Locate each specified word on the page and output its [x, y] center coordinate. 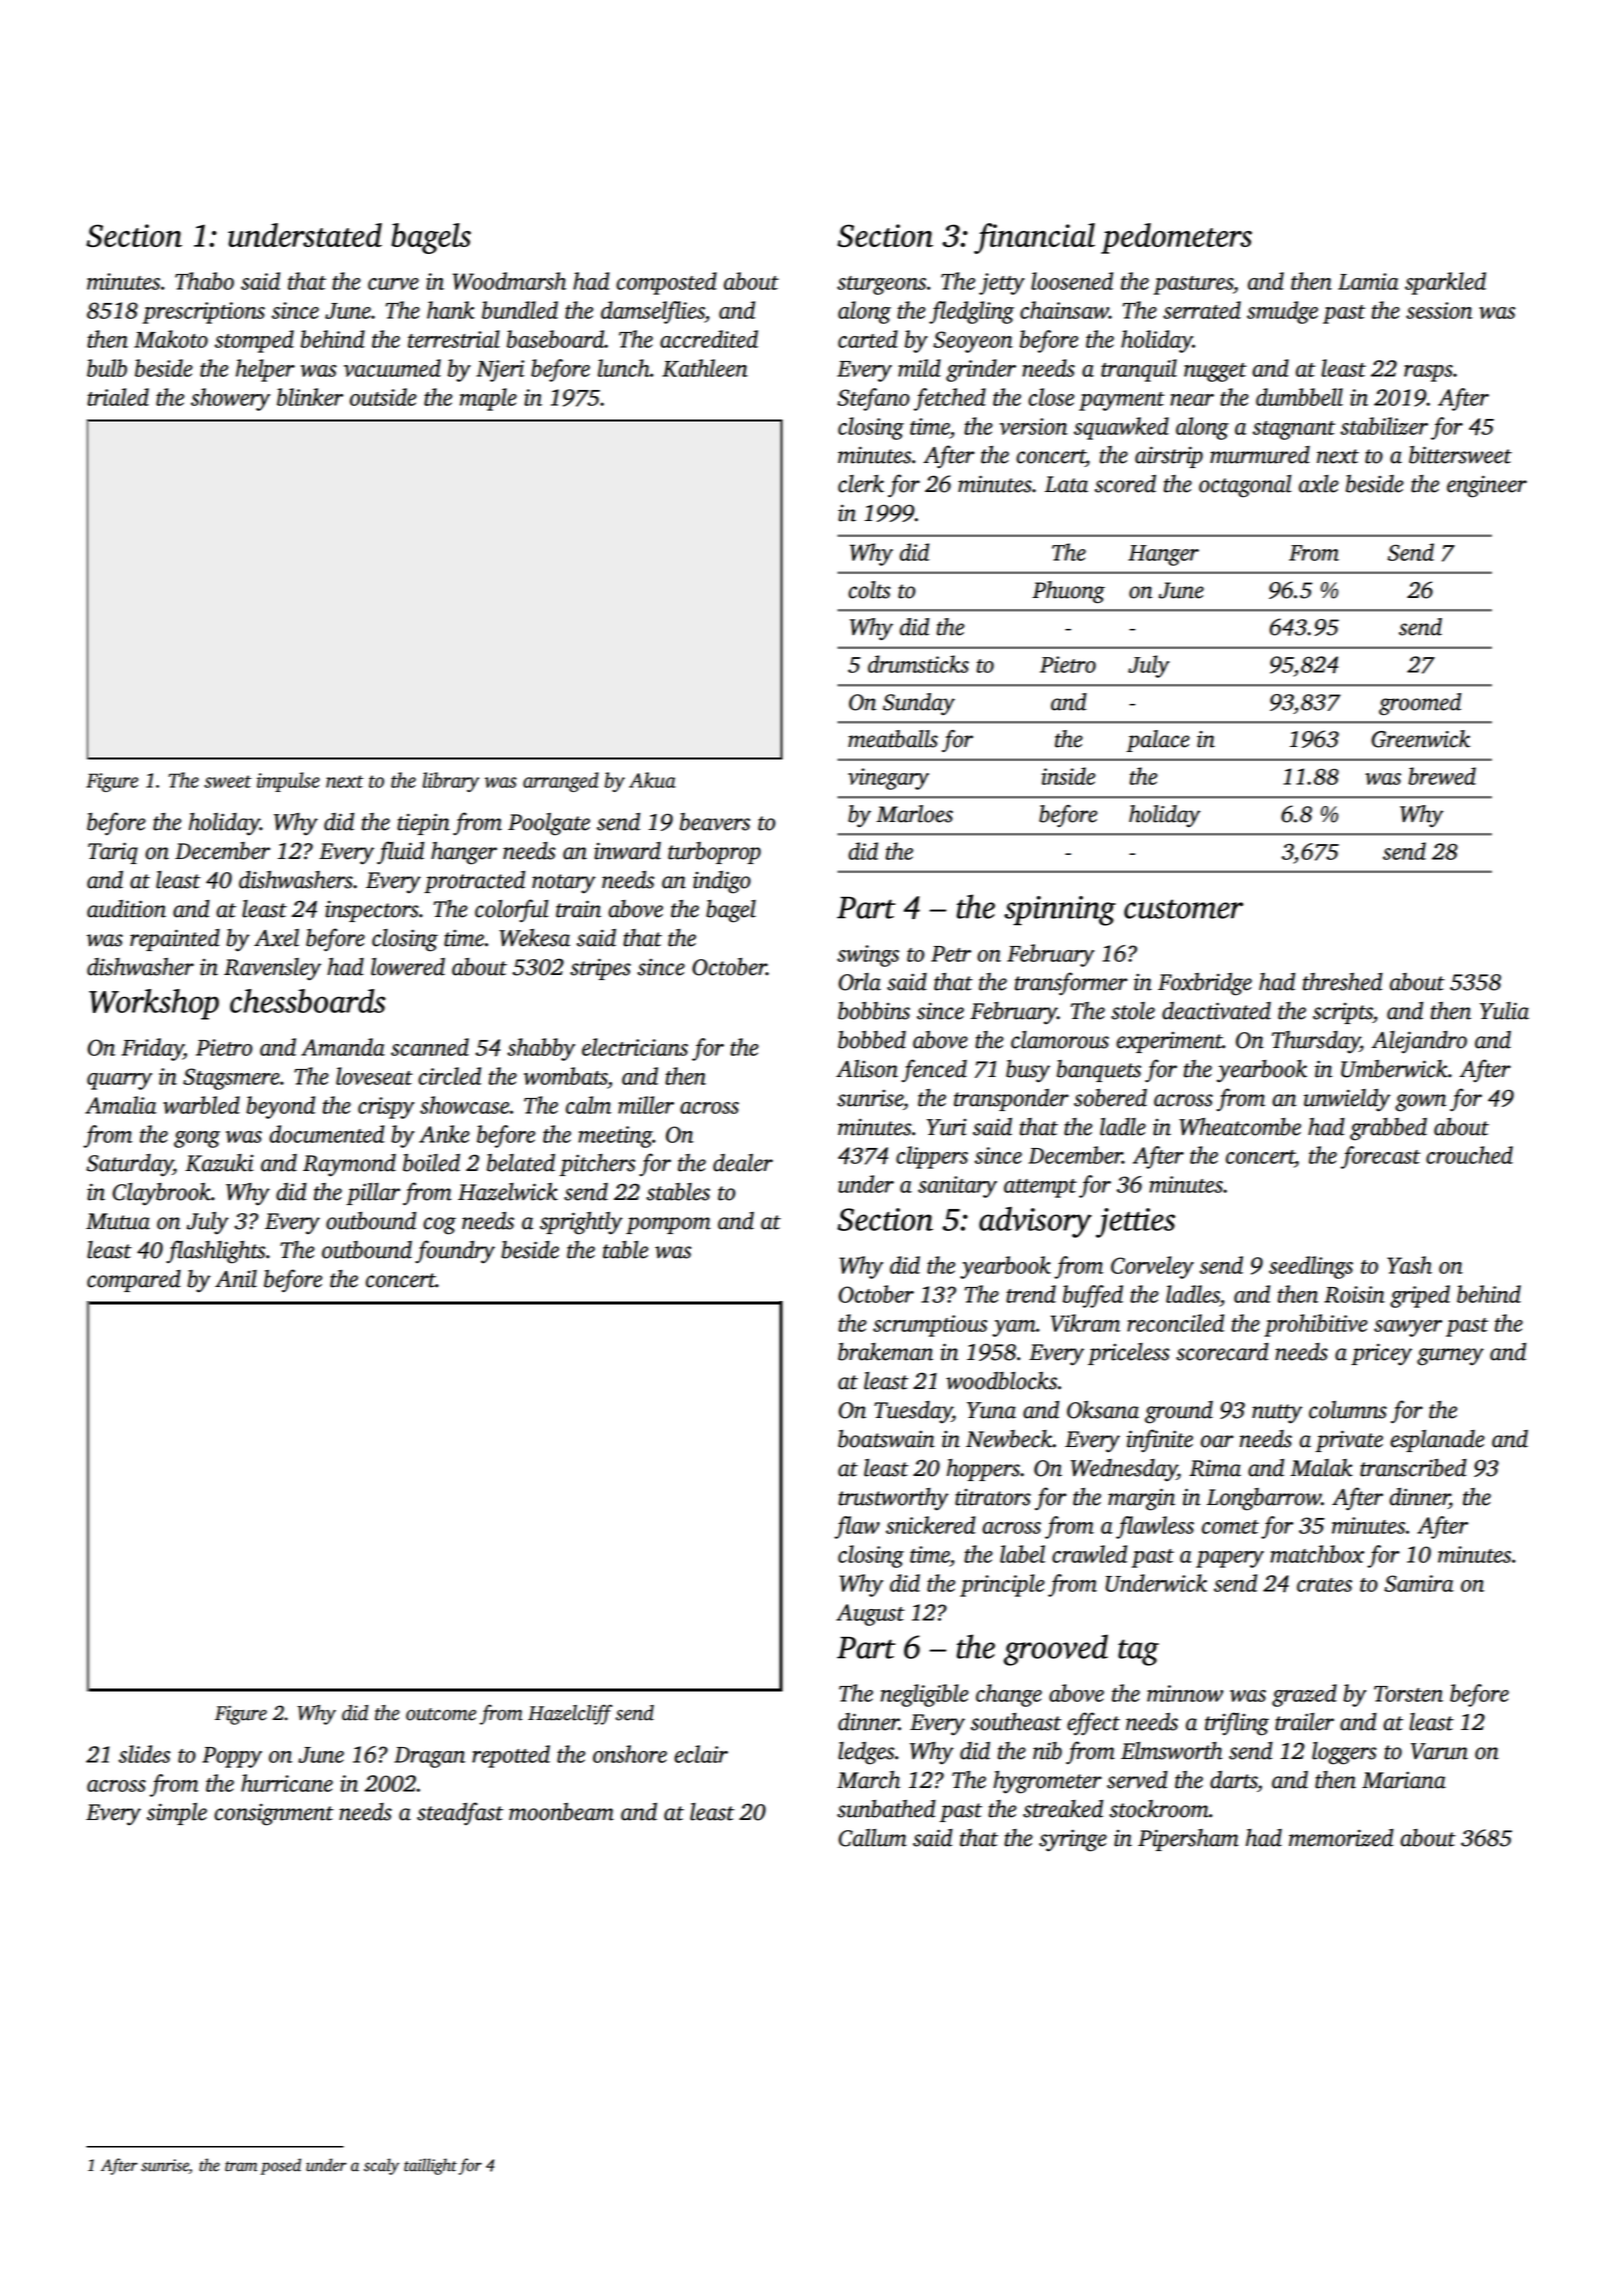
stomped [254, 341]
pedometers [1176, 238]
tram [241, 2166]
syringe [1073, 1840]
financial [1034, 238]
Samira [1419, 1583]
